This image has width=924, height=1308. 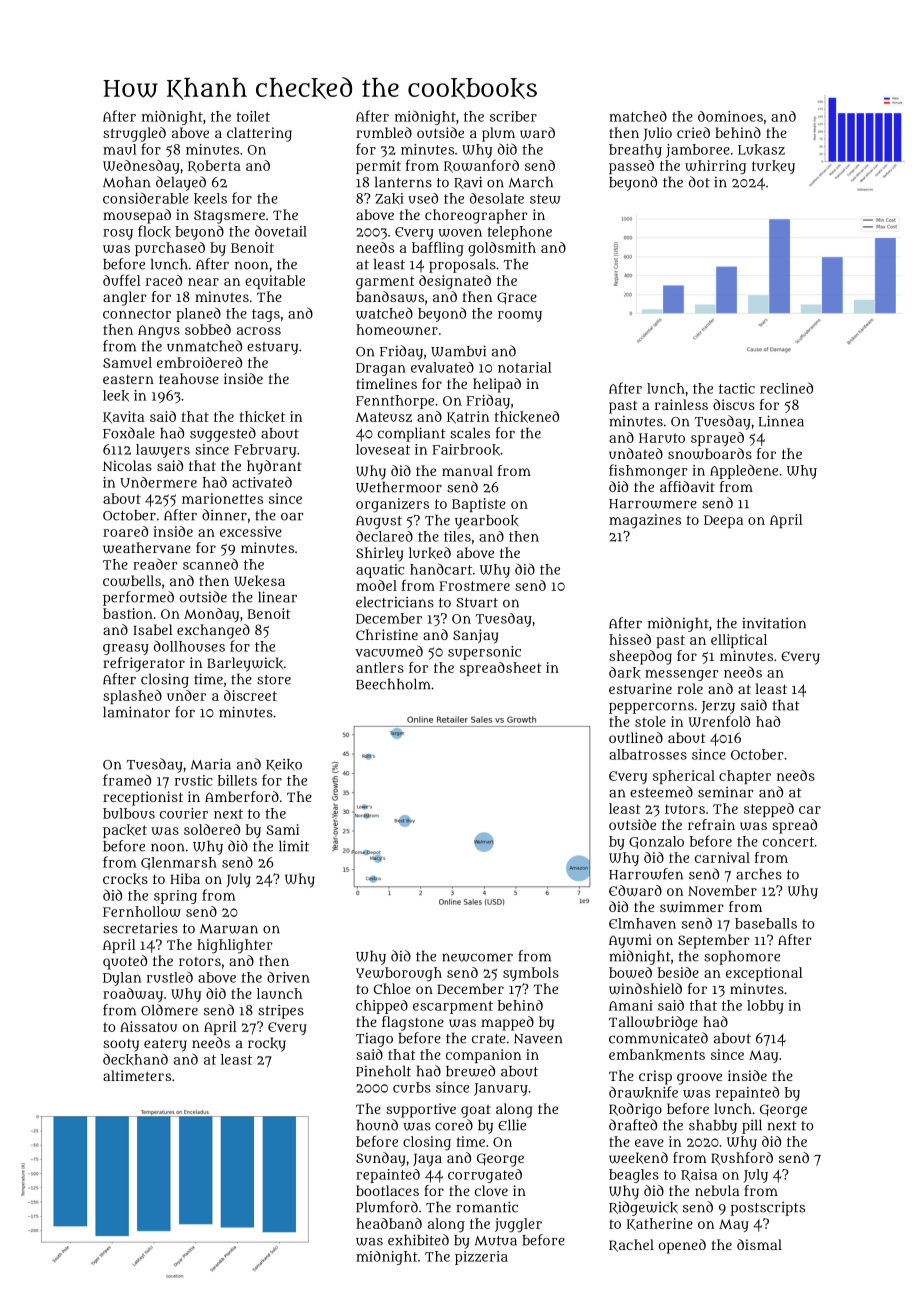 I want to click on tactic, so click(x=737, y=388).
